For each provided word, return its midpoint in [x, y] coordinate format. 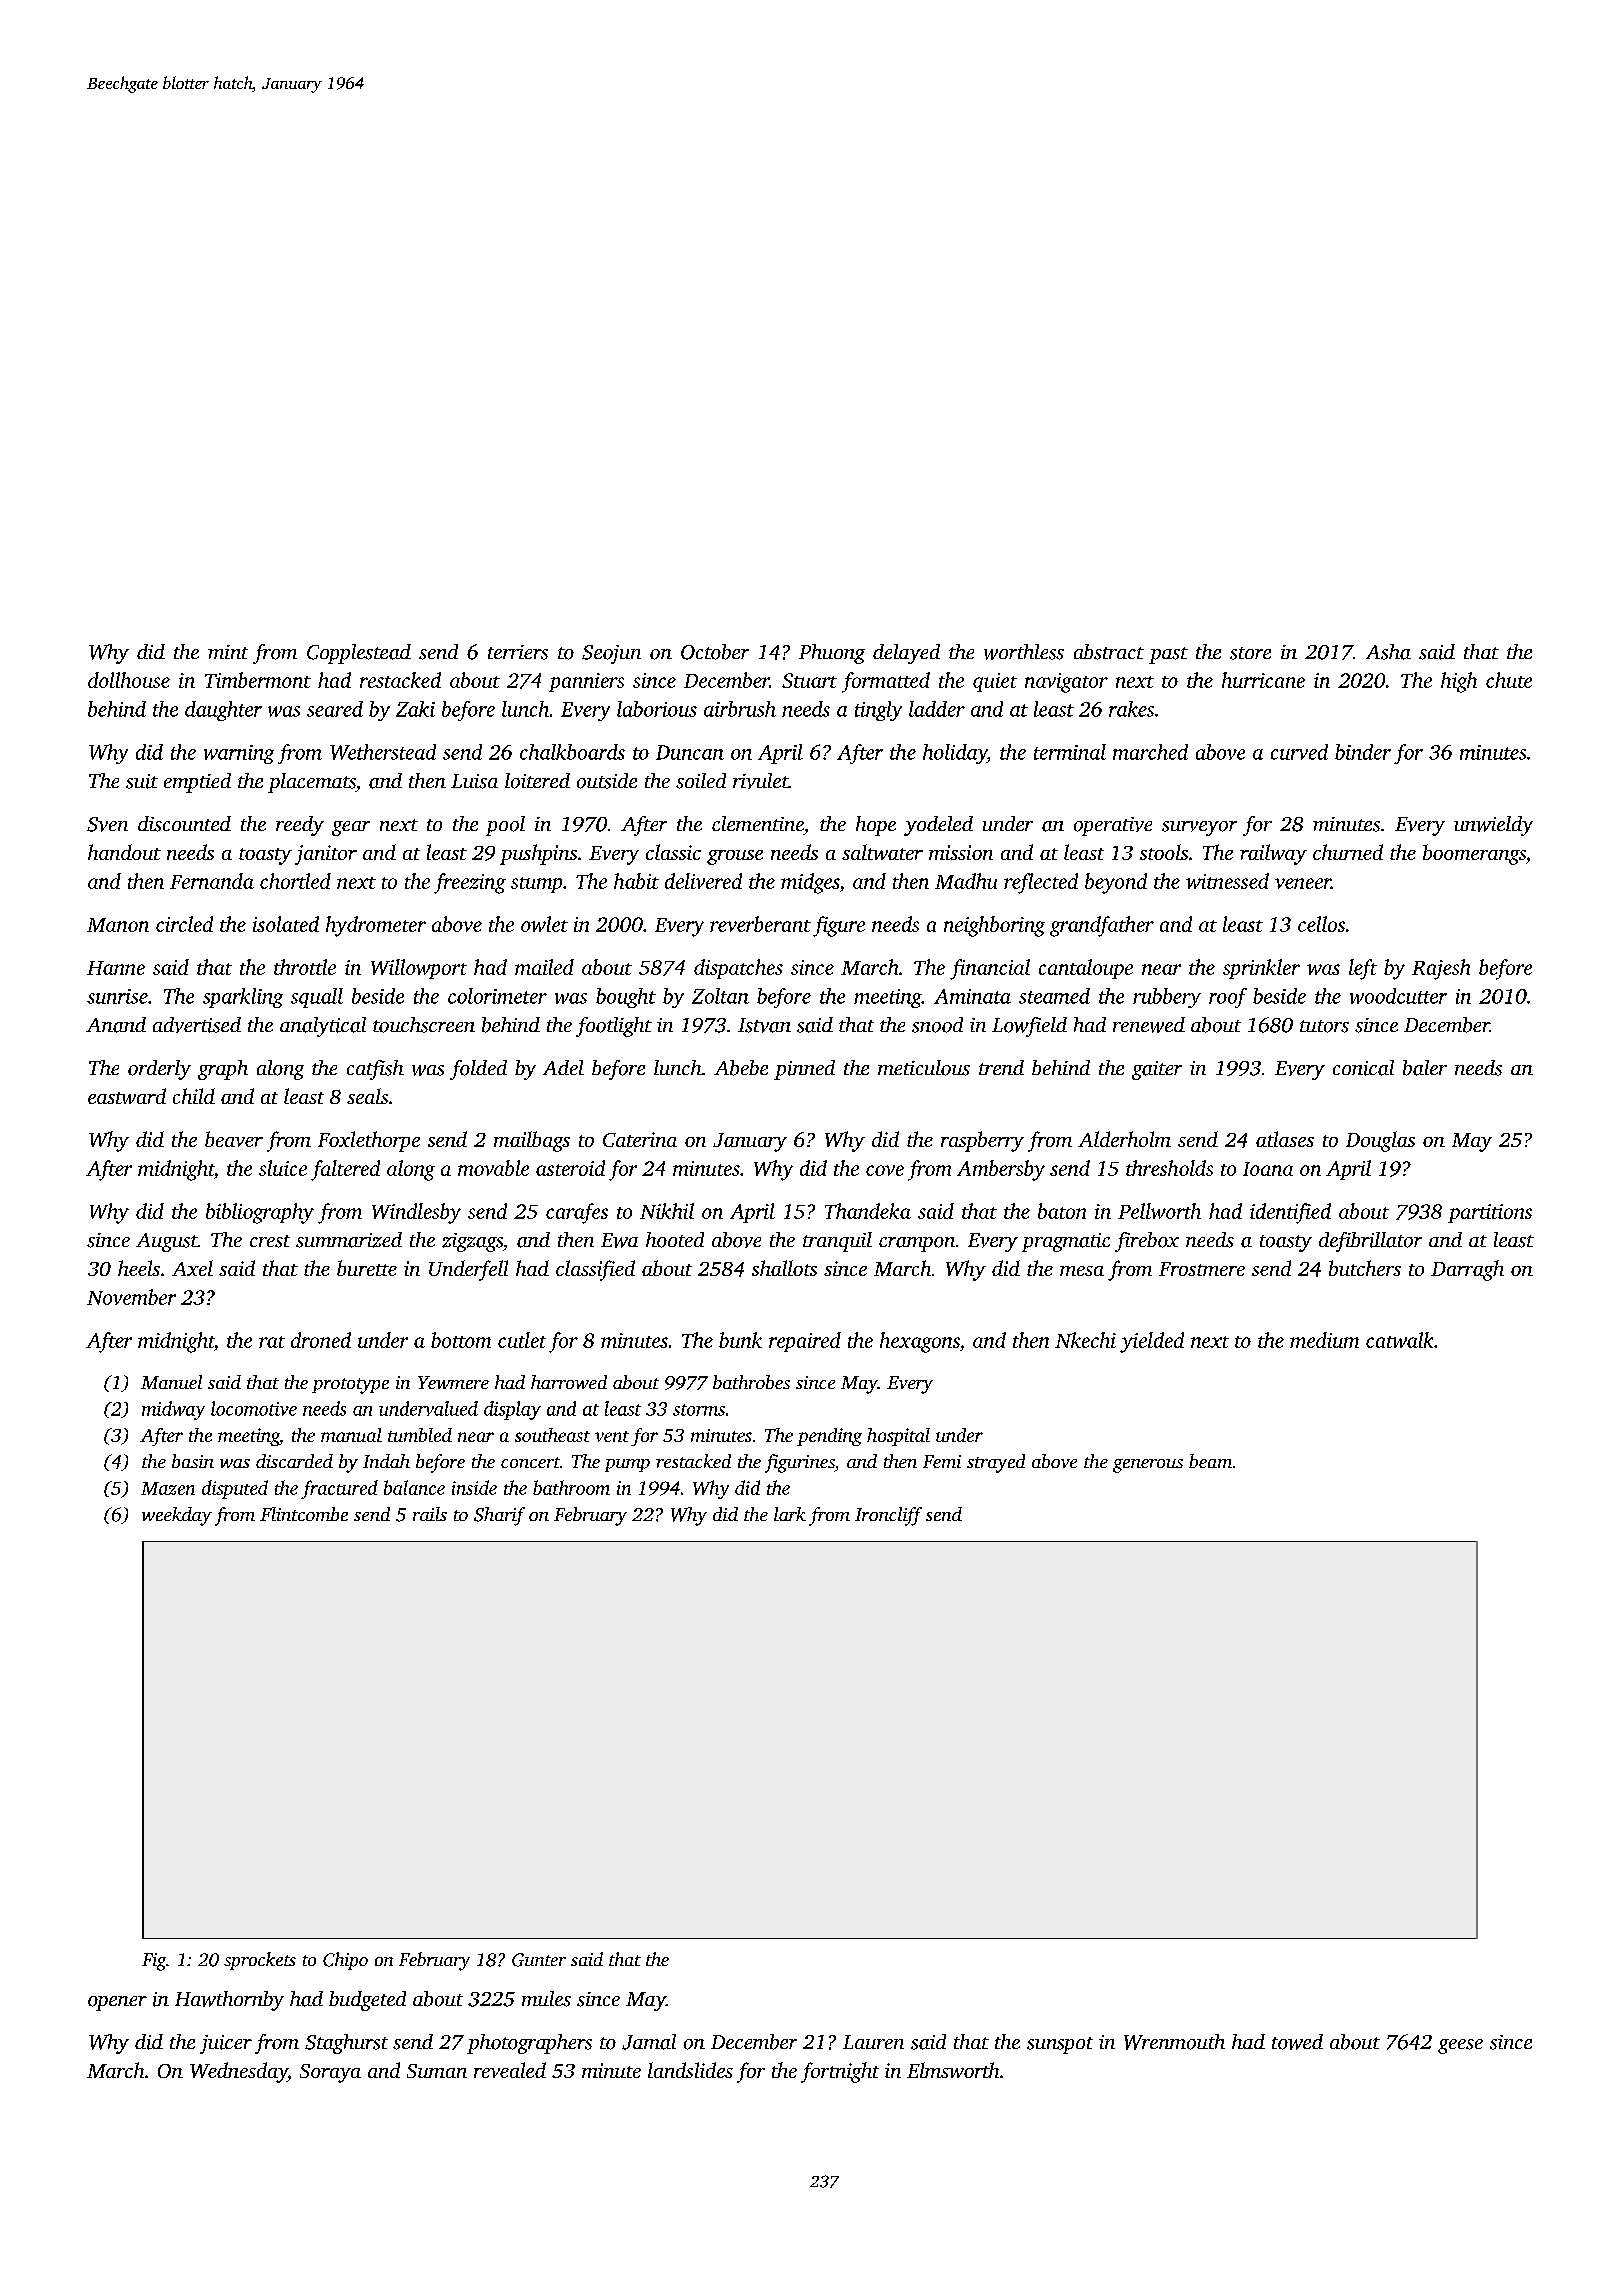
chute [1509, 680]
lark [790, 1514]
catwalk [1399, 1340]
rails [430, 1514]
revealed [510, 2070]
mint [228, 652]
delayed [906, 654]
